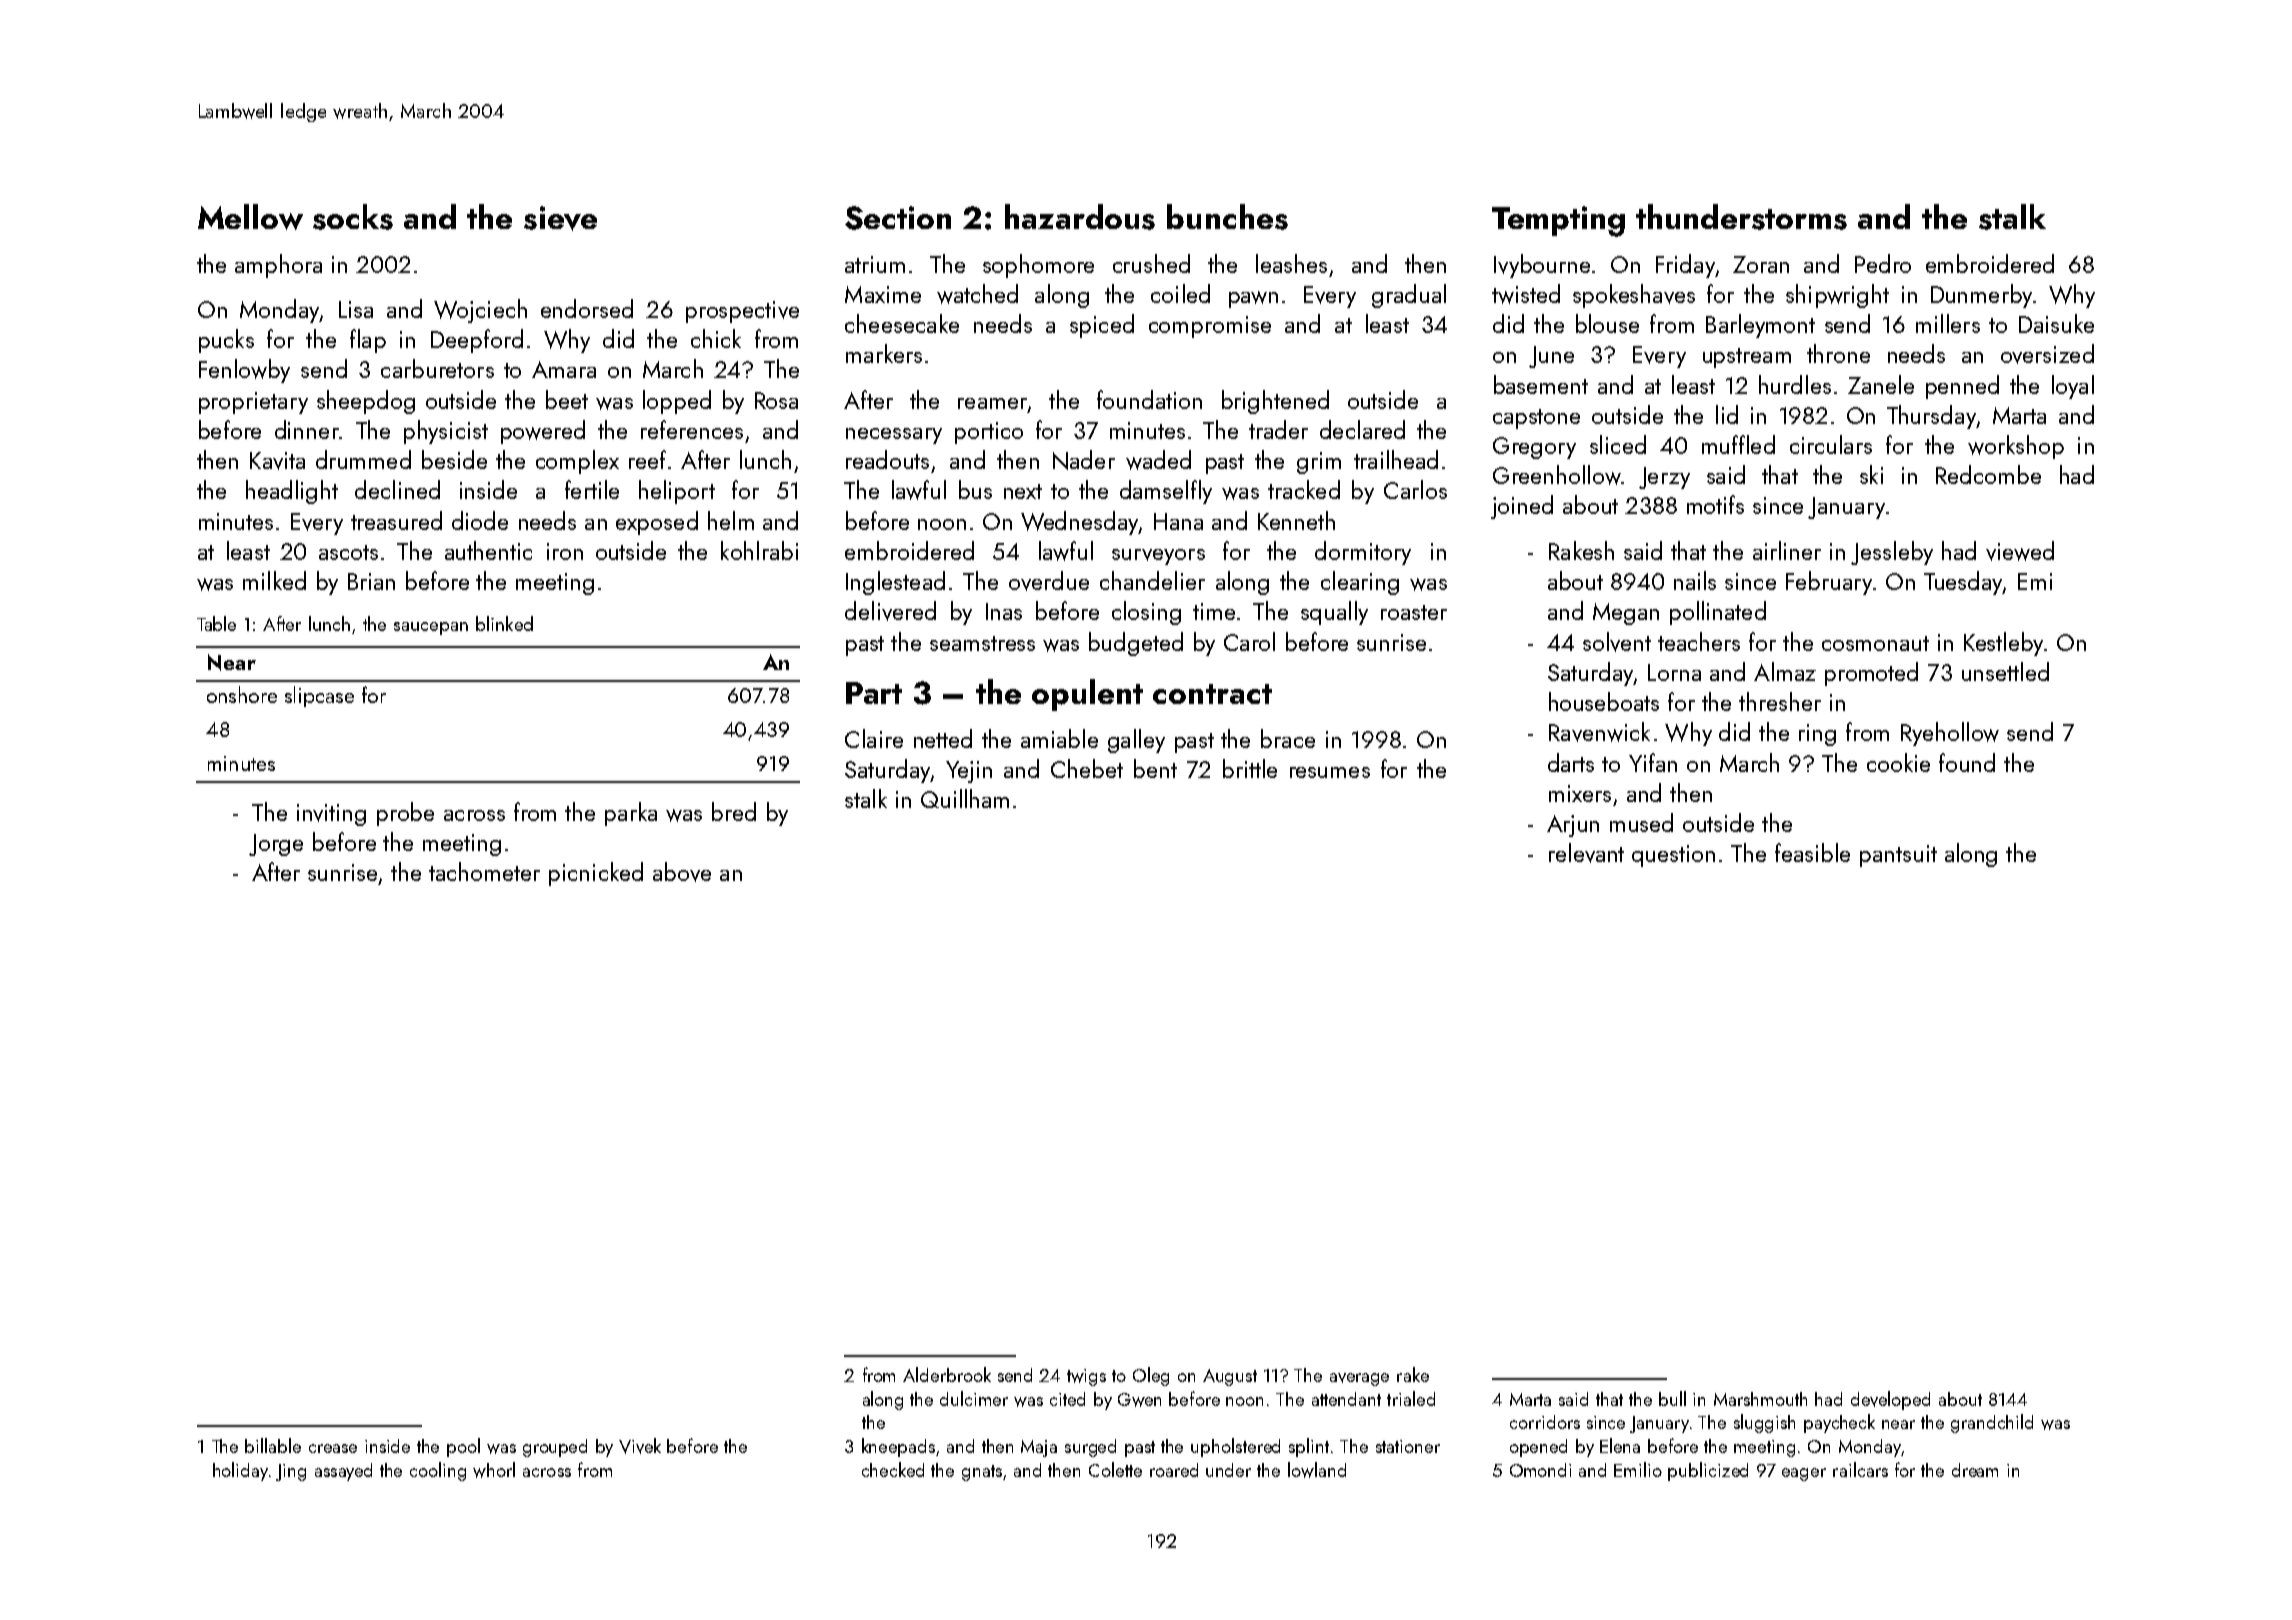 The image size is (2292, 1620). What do you see at coordinates (1359, 1379) in the page?
I see `average` at bounding box center [1359, 1379].
